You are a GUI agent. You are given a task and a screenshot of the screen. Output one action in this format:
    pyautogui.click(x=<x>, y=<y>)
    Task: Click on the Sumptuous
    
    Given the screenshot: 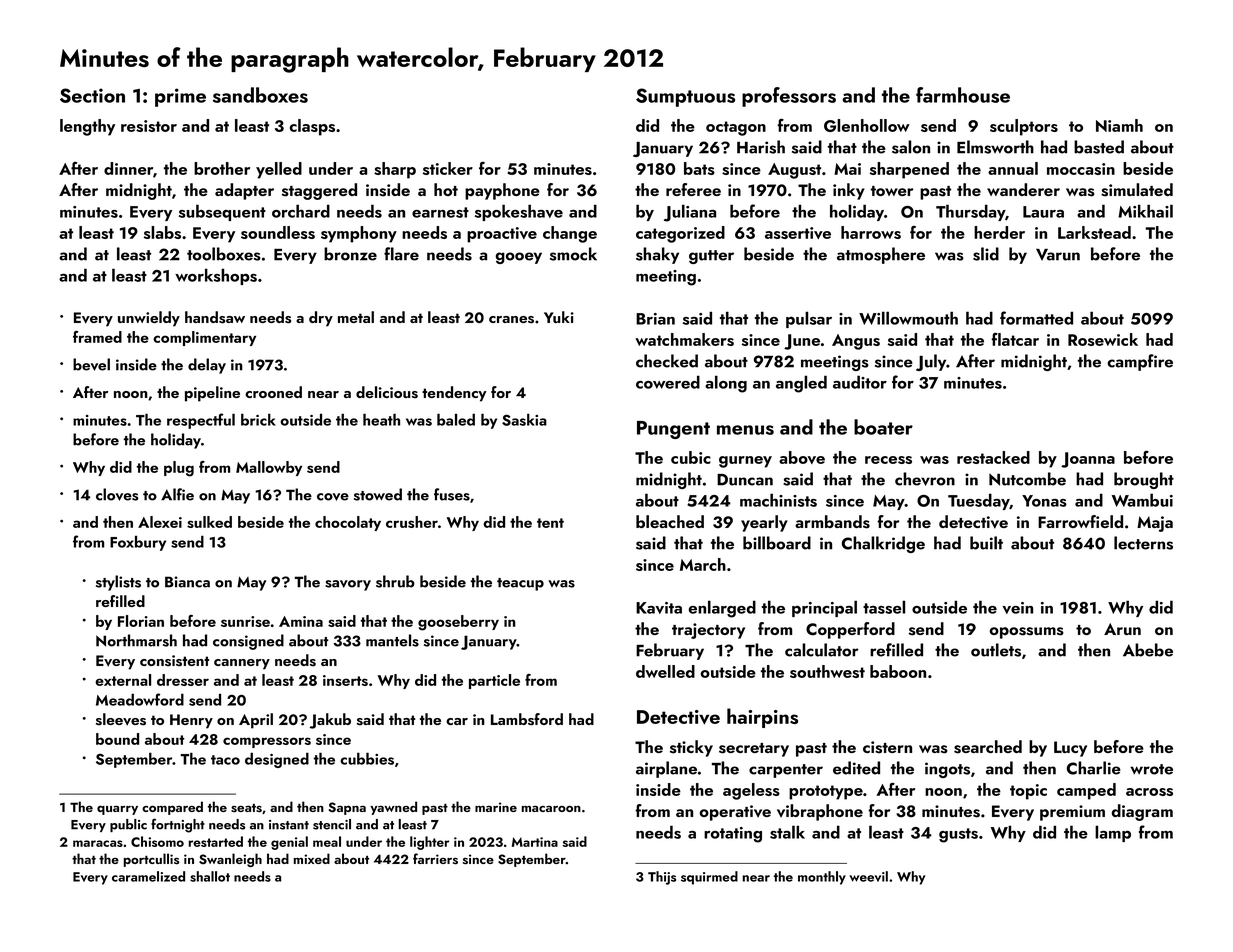 What is the action you would take?
    pyautogui.click(x=685, y=97)
